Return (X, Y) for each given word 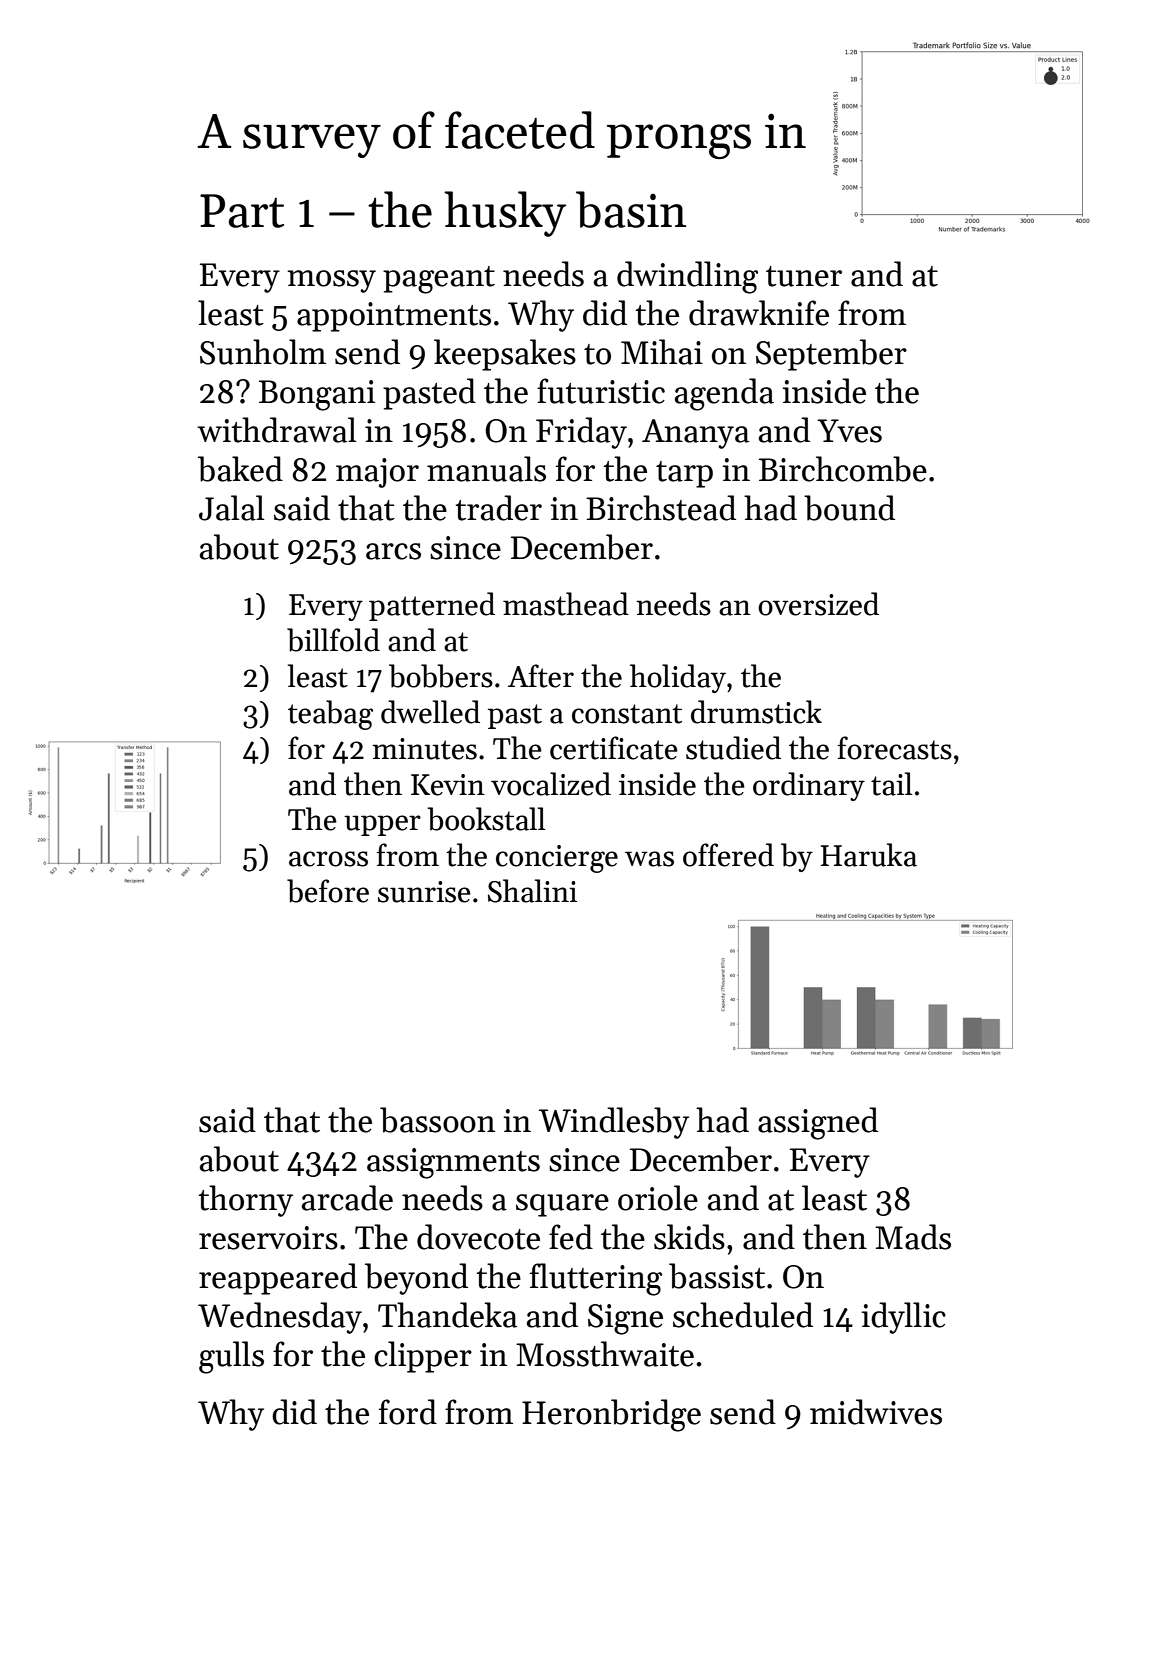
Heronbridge (611, 1415)
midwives (876, 1412)
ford (408, 1412)
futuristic (601, 391)
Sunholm (263, 352)
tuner (804, 276)
